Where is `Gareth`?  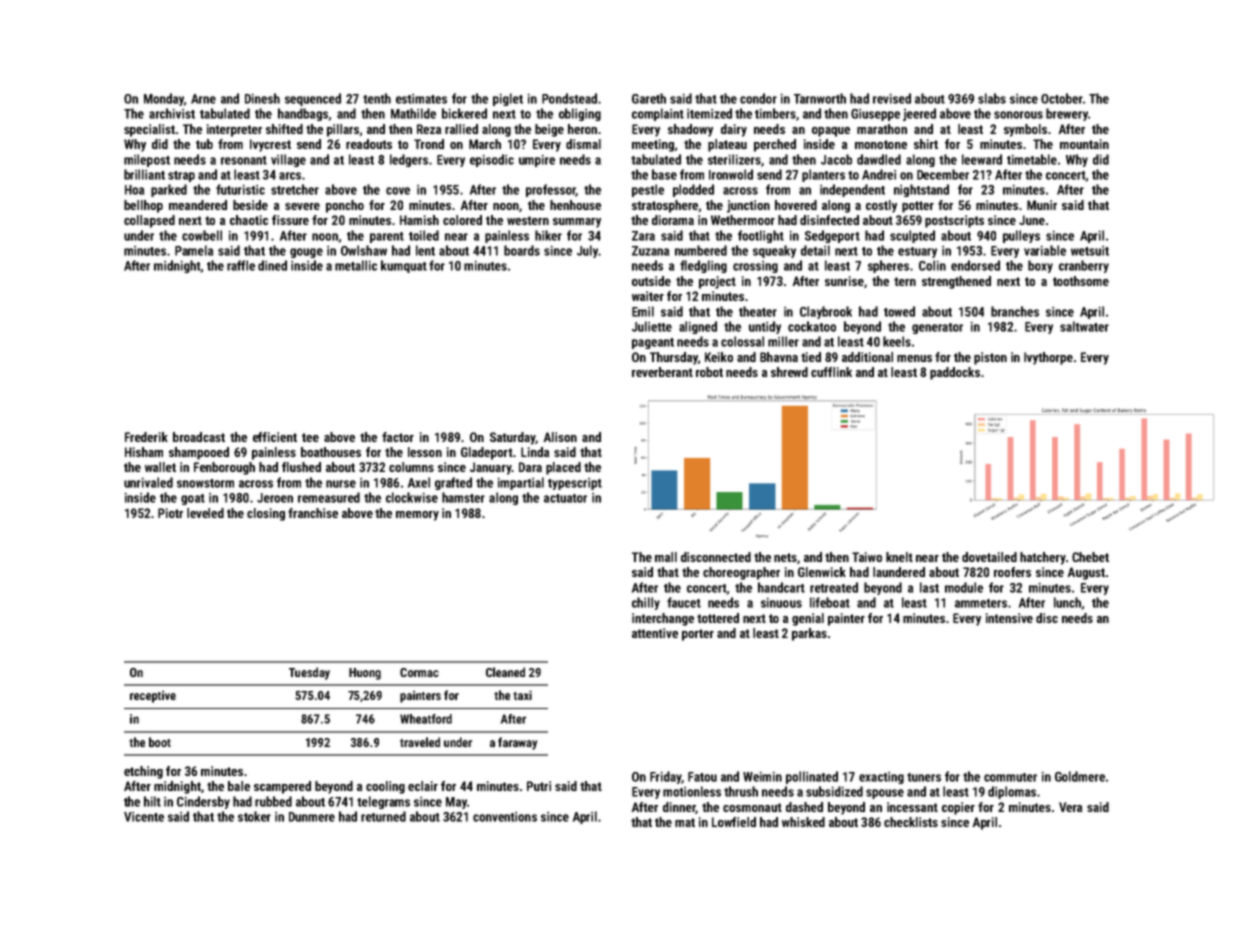
Gareth is located at coordinates (649, 98).
